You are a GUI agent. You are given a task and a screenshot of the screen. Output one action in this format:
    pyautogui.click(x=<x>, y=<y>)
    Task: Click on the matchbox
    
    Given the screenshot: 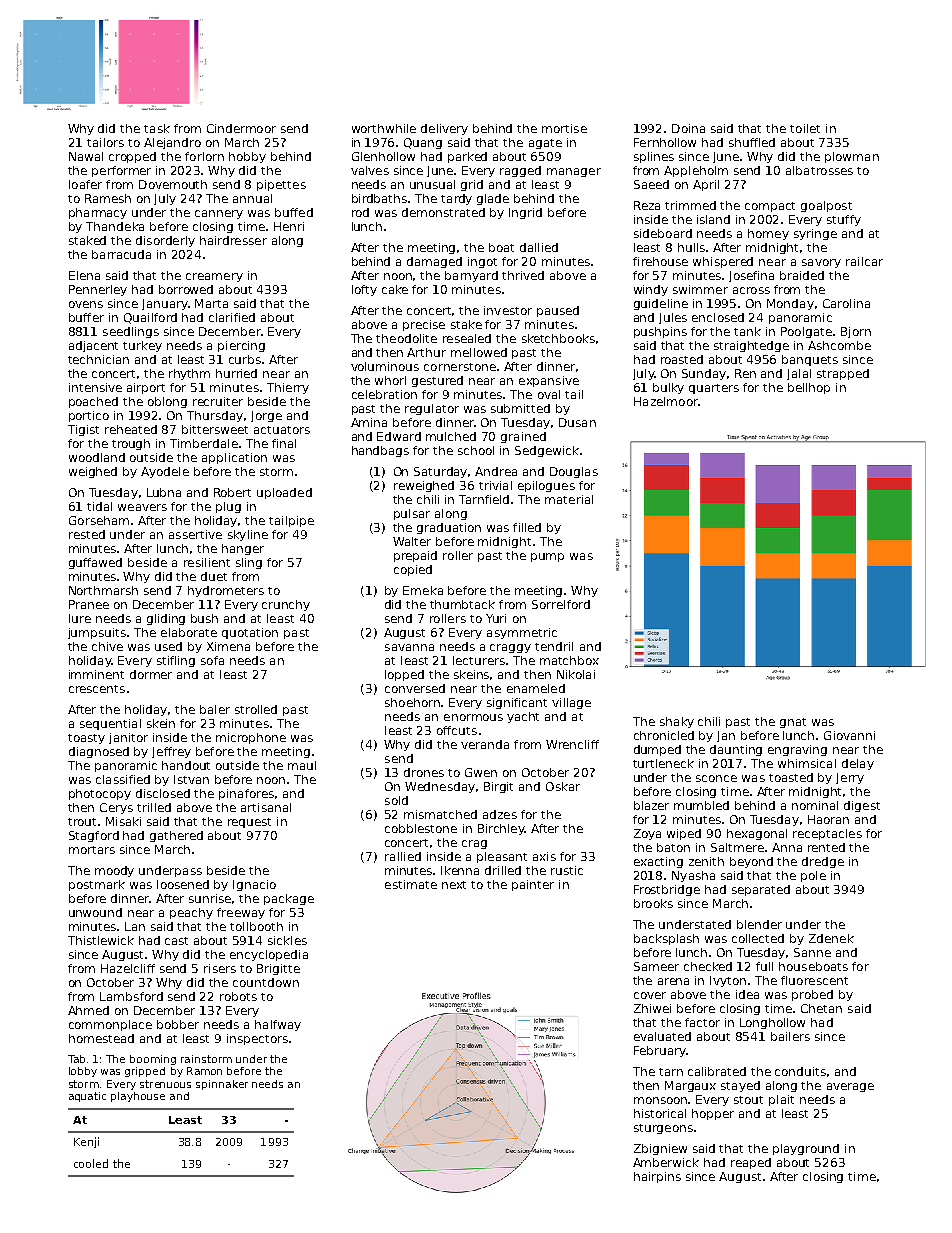 What is the action you would take?
    pyautogui.click(x=569, y=660)
